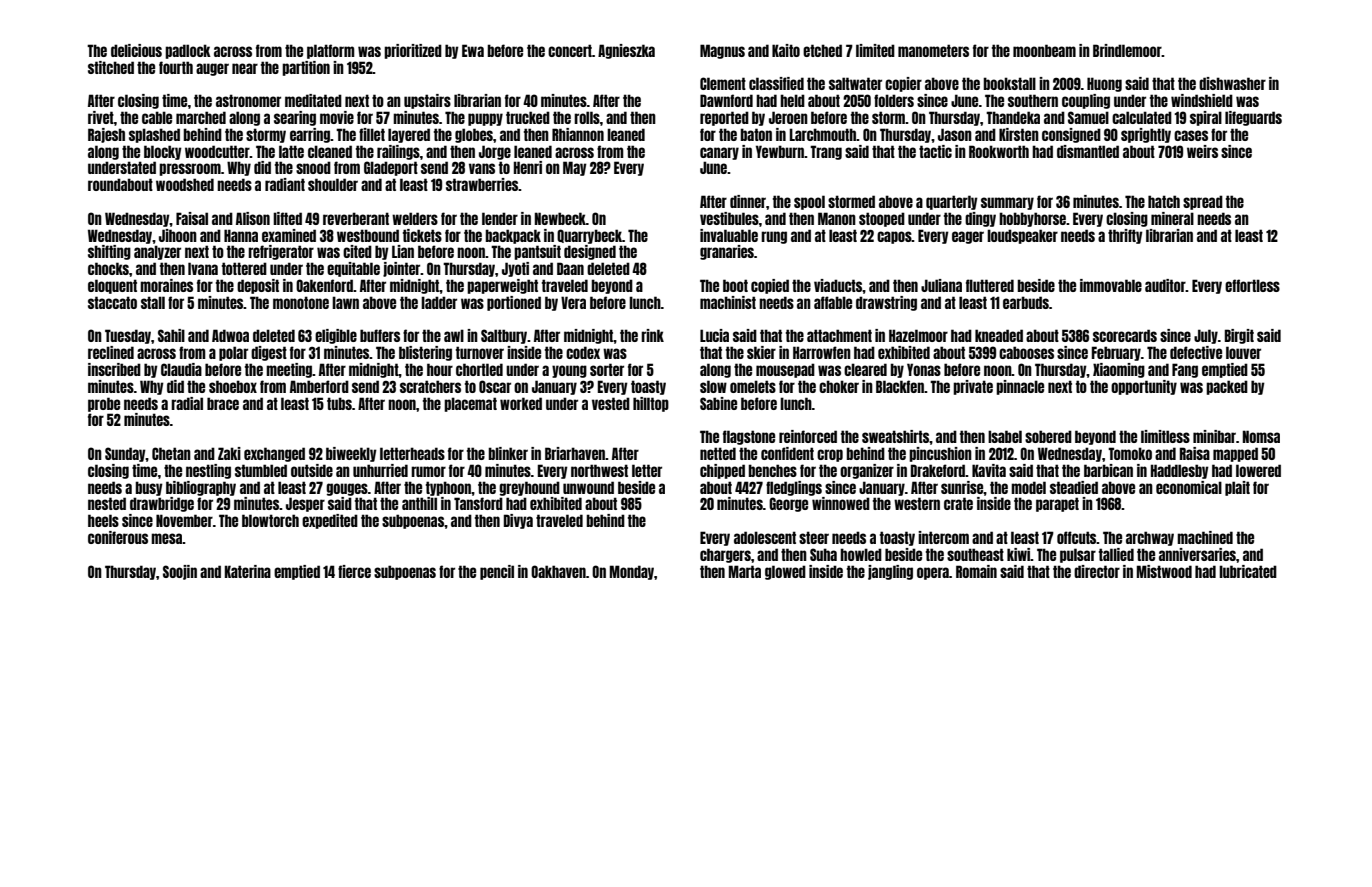 Image resolution: width=1372 pixels, height=887 pixels. I want to click on spread, so click(1203, 202).
